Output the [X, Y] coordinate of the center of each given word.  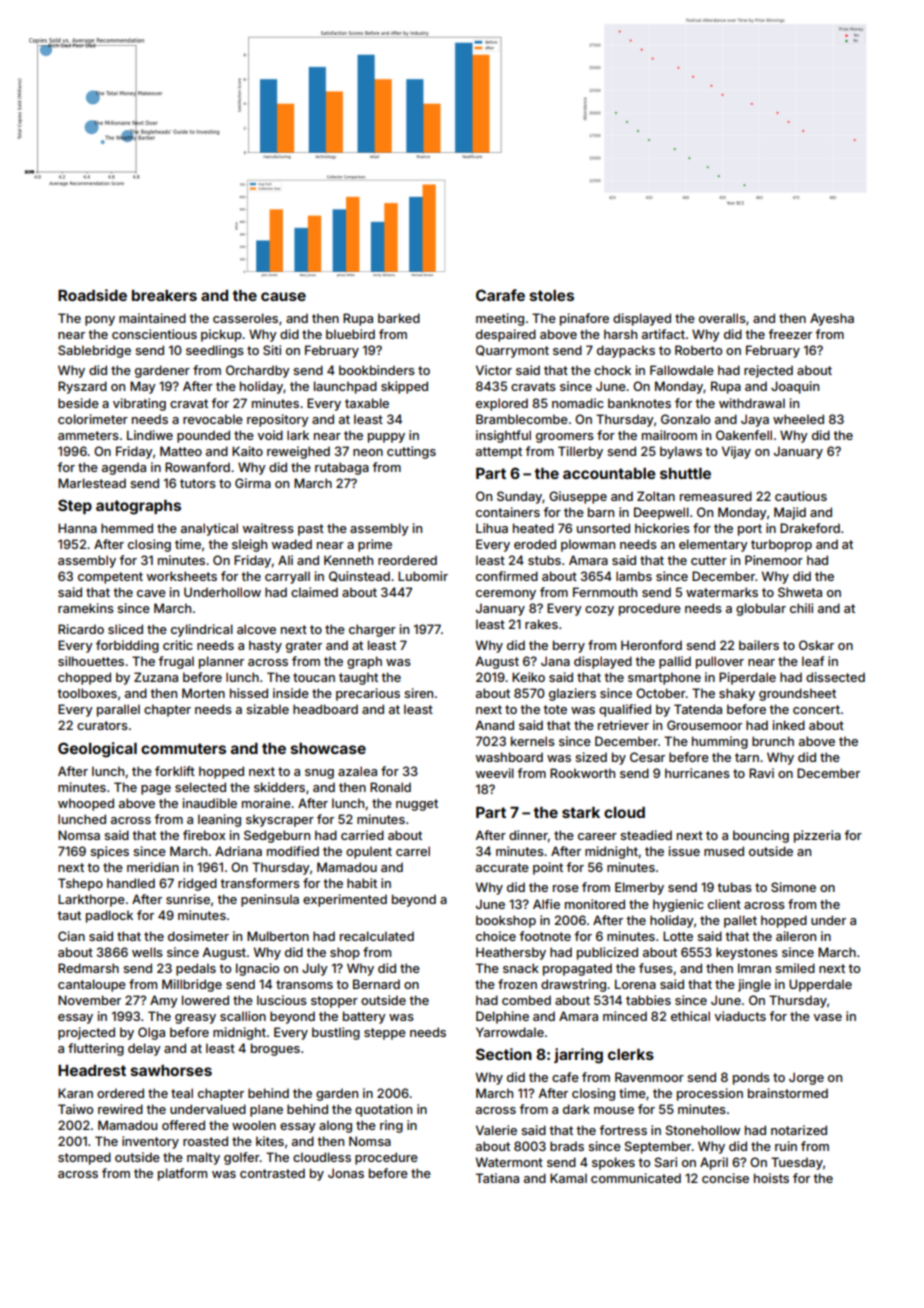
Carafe [500, 295]
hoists [771, 1178]
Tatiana [497, 1178]
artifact [663, 334]
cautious [801, 496]
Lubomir [423, 576]
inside [291, 693]
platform [182, 1174]
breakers [164, 295]
